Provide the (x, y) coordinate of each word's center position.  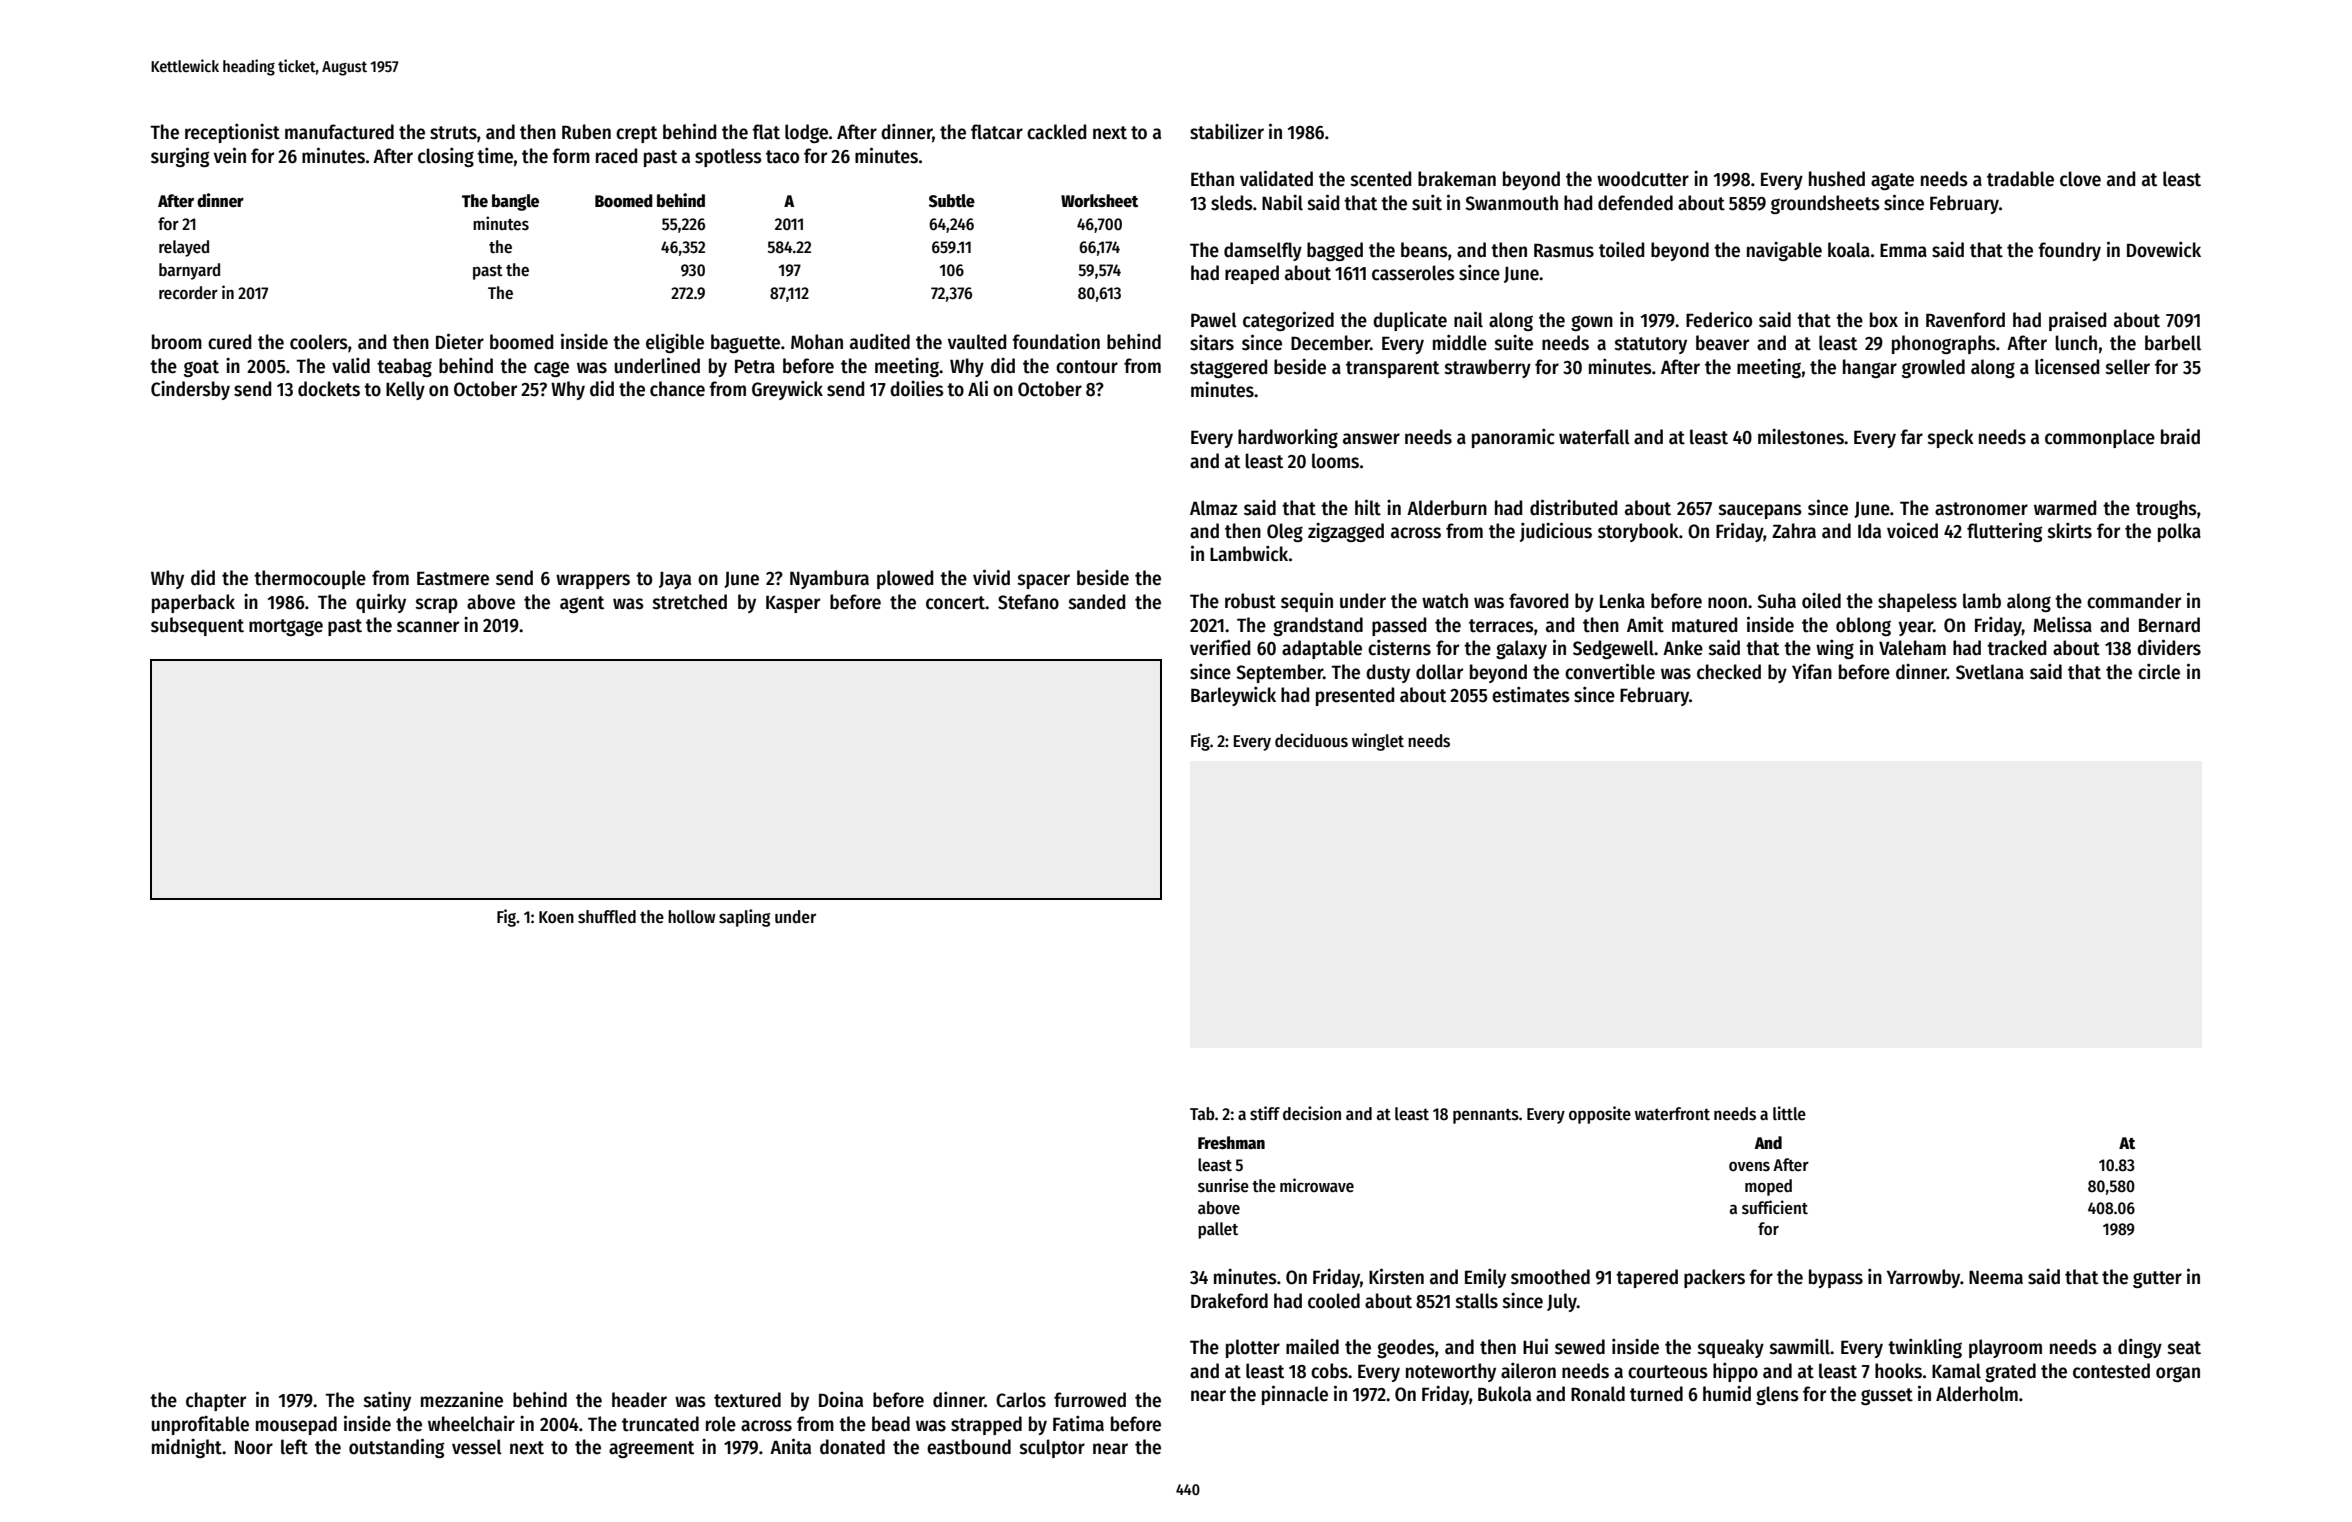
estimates (1531, 695)
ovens (1749, 1167)
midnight (187, 1448)
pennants (1486, 1116)
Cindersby (190, 390)
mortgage (286, 627)
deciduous (1311, 740)
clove (2080, 179)
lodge (806, 133)
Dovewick (2164, 250)
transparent (1392, 369)
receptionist (232, 133)
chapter (216, 1401)
